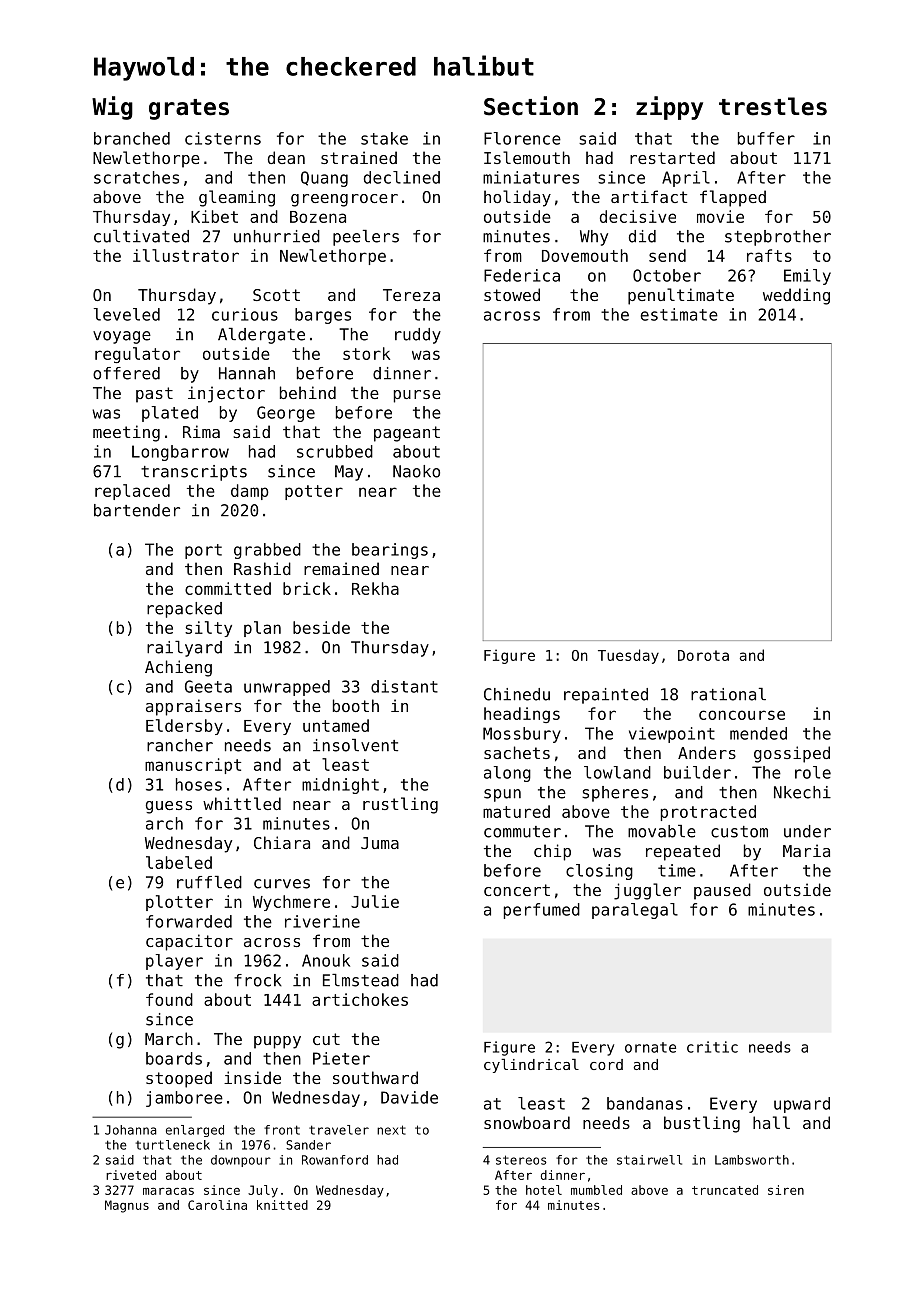  Describe the element at coordinates (522, 832) in the screenshot. I see `commuter` at that location.
